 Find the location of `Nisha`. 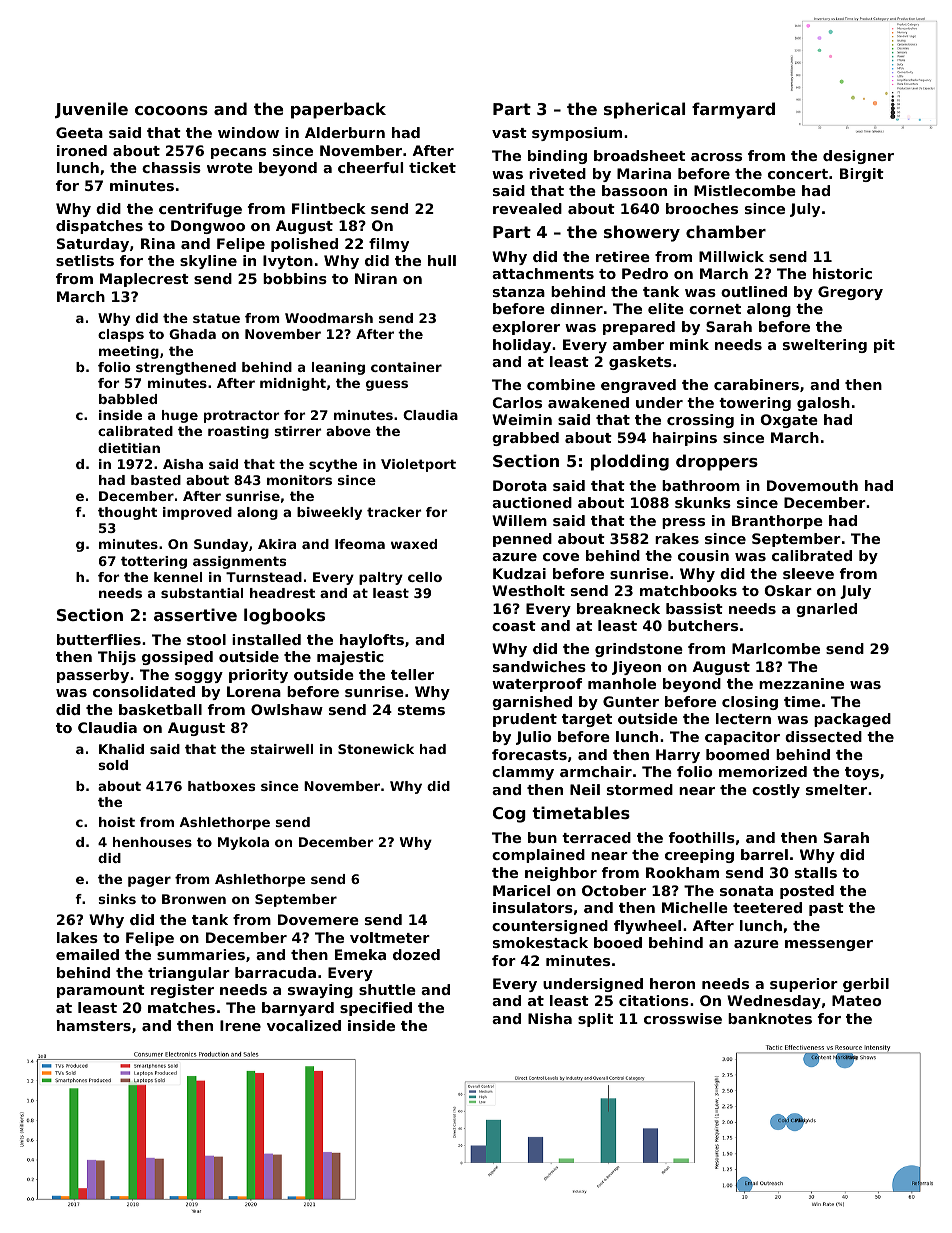

Nisha is located at coordinates (550, 1018).
